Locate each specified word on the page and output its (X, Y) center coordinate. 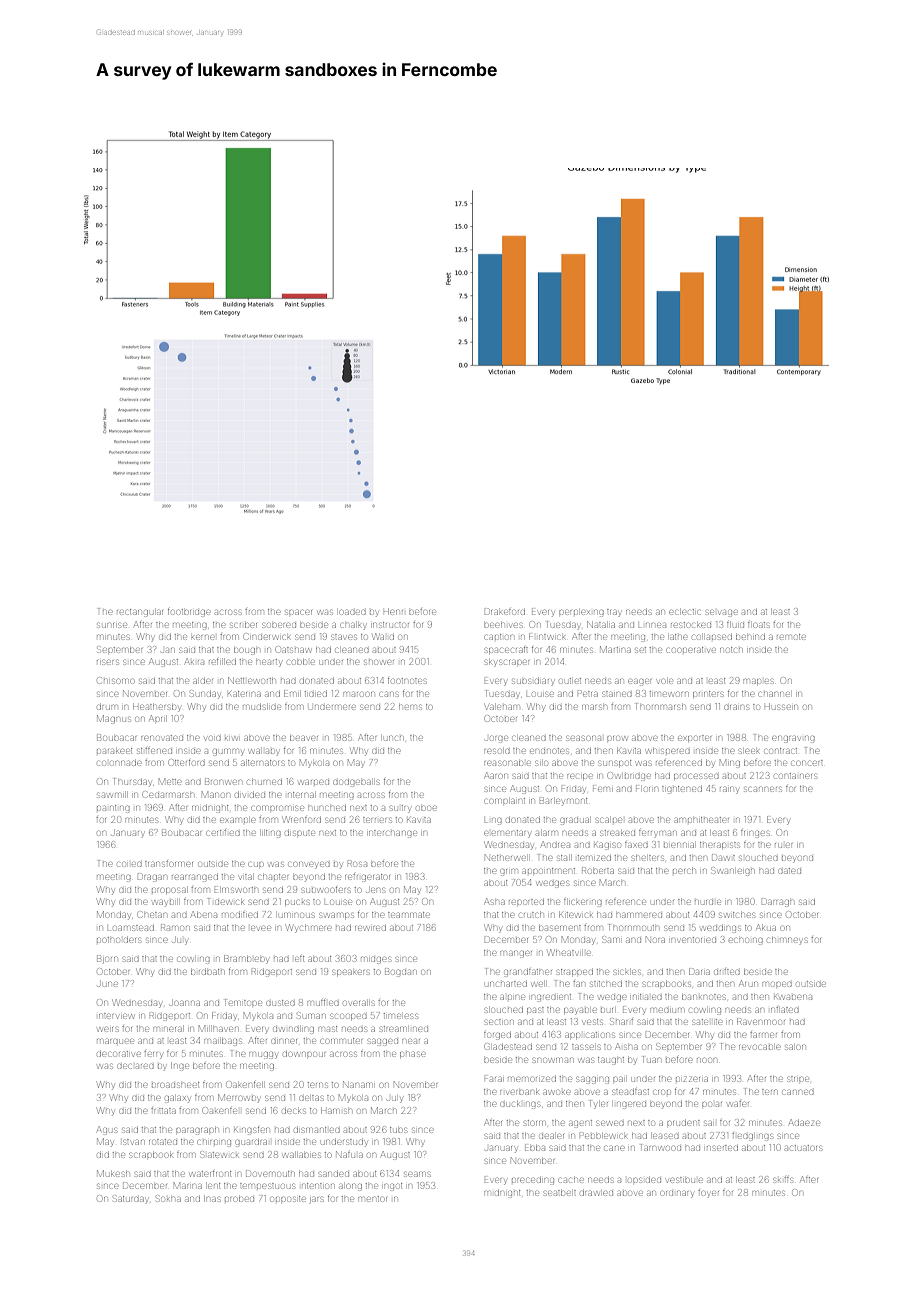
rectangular (140, 613)
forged (497, 1036)
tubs (398, 1130)
